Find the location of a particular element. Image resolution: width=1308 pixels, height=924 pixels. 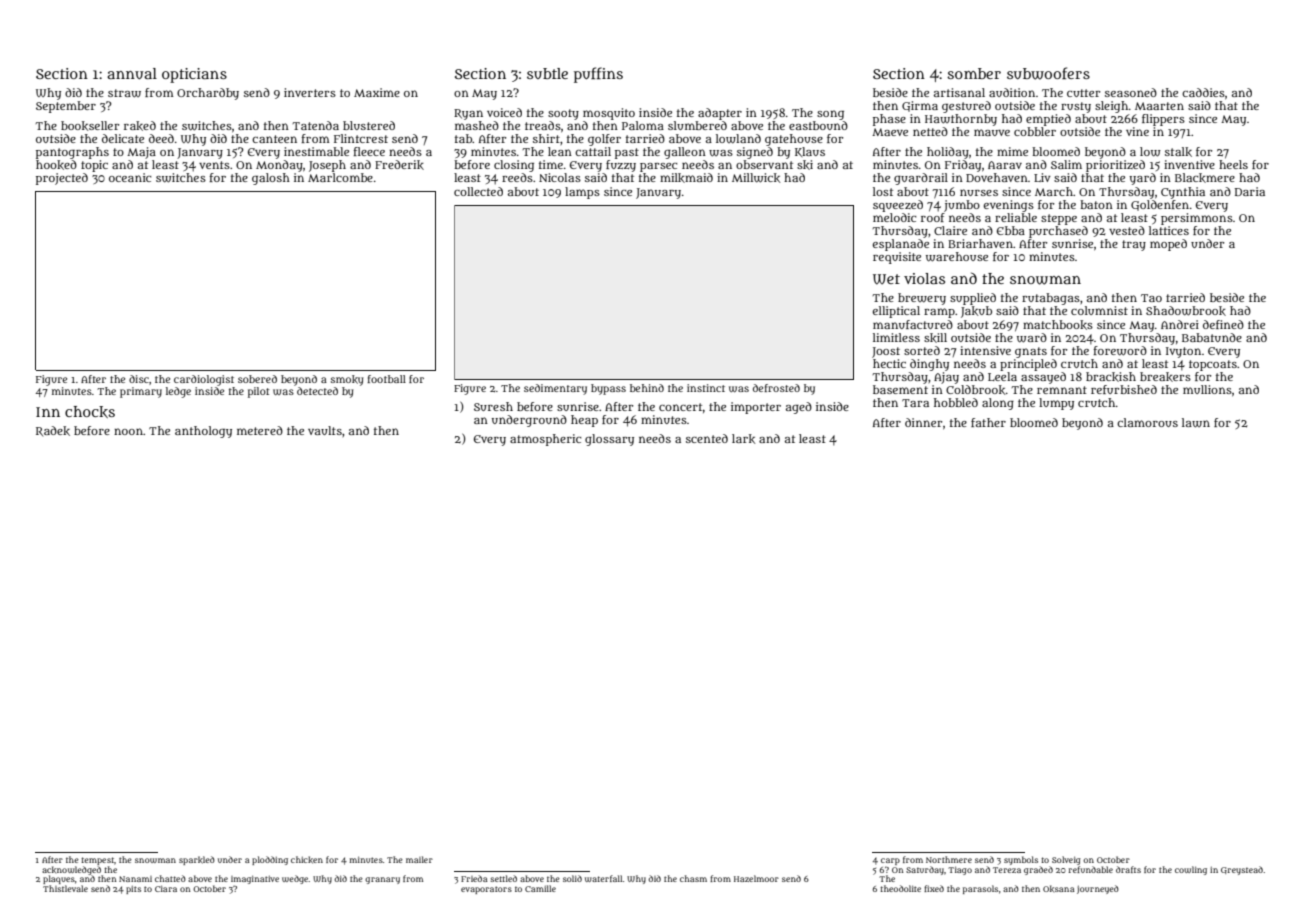

somber is located at coordinates (974, 73).
